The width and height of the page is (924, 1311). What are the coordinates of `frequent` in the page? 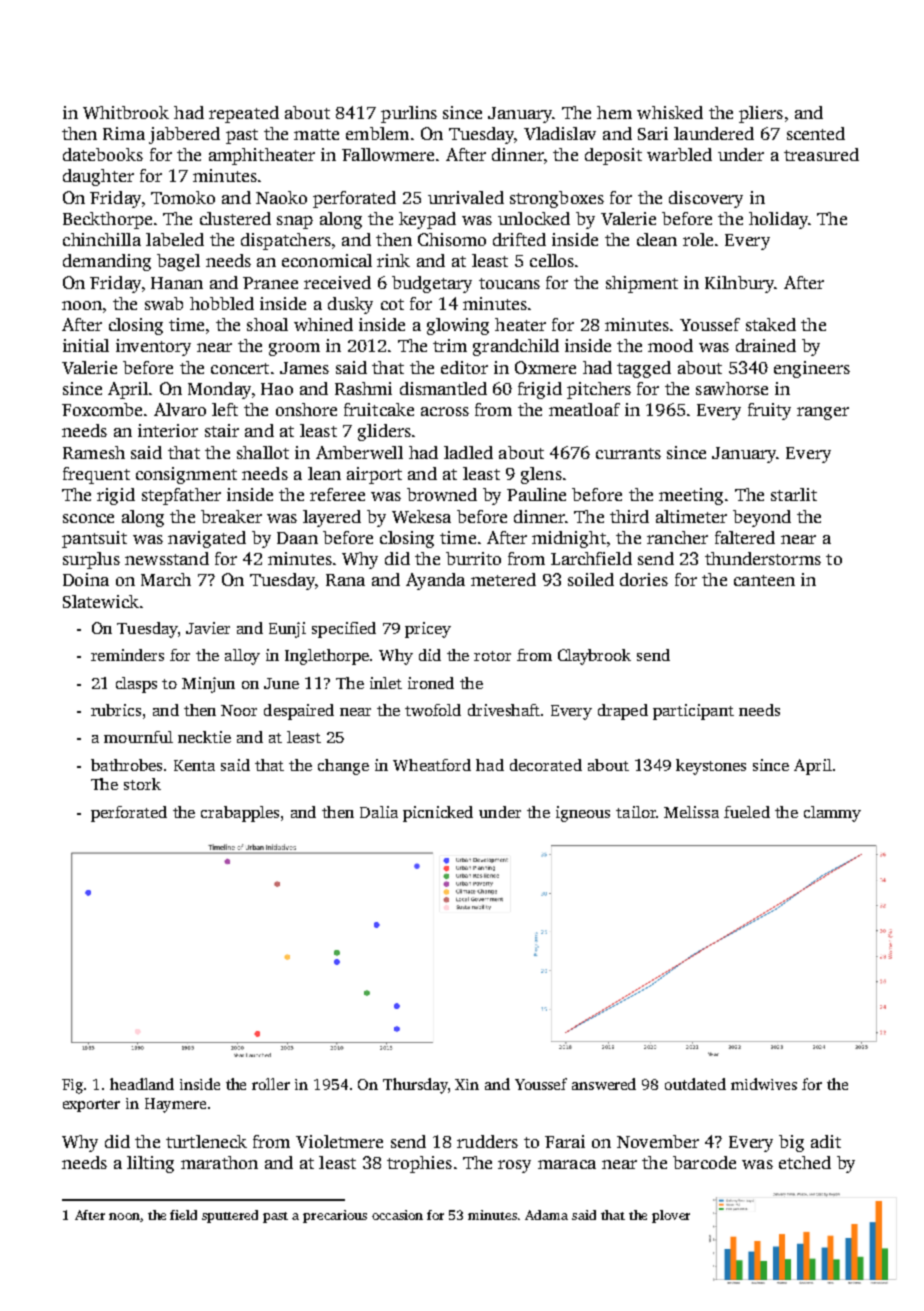 It's located at (96, 475).
